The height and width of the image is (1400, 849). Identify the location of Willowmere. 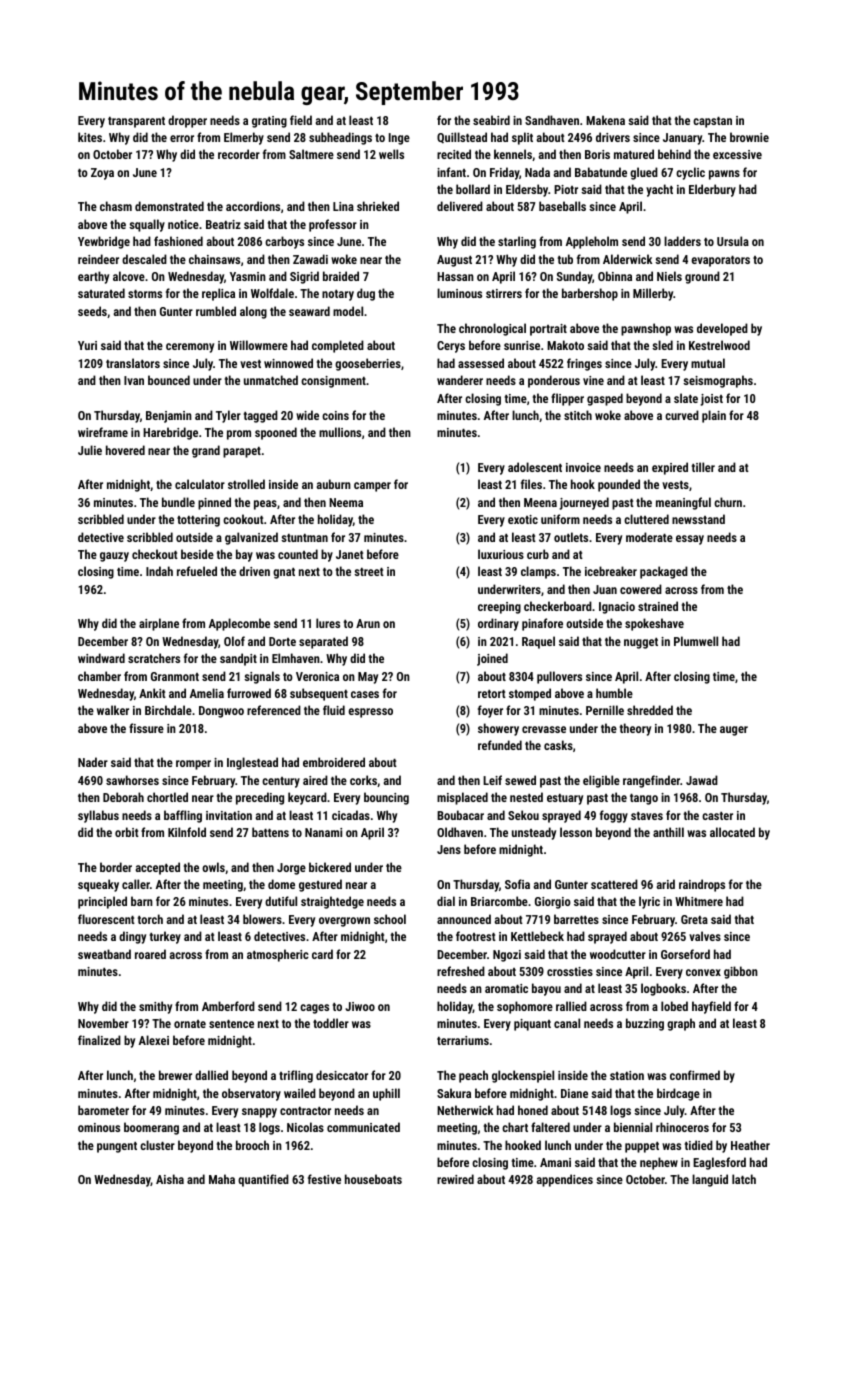
(259, 345).
